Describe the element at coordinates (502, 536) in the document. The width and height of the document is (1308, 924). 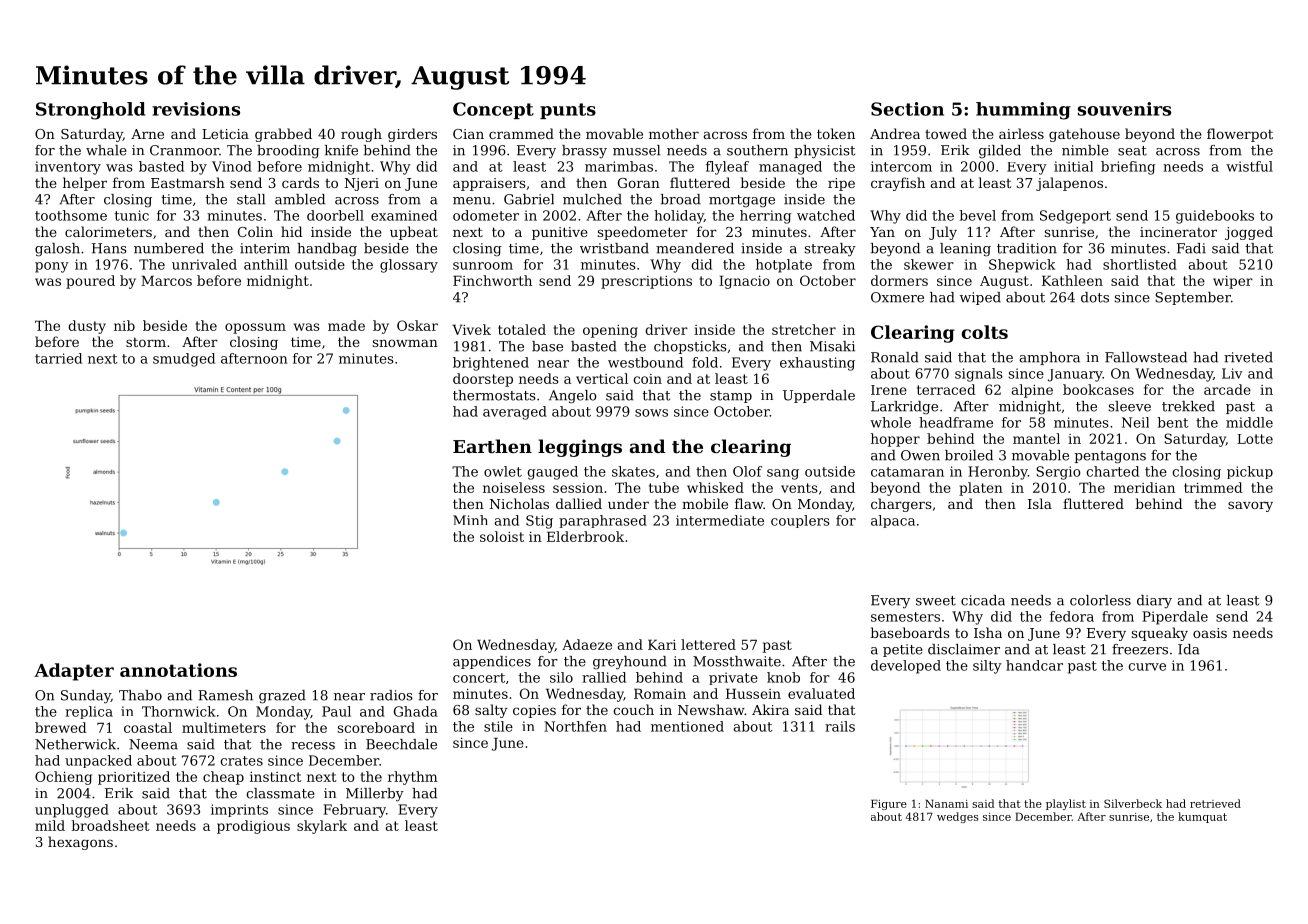
I see `soloist` at that location.
